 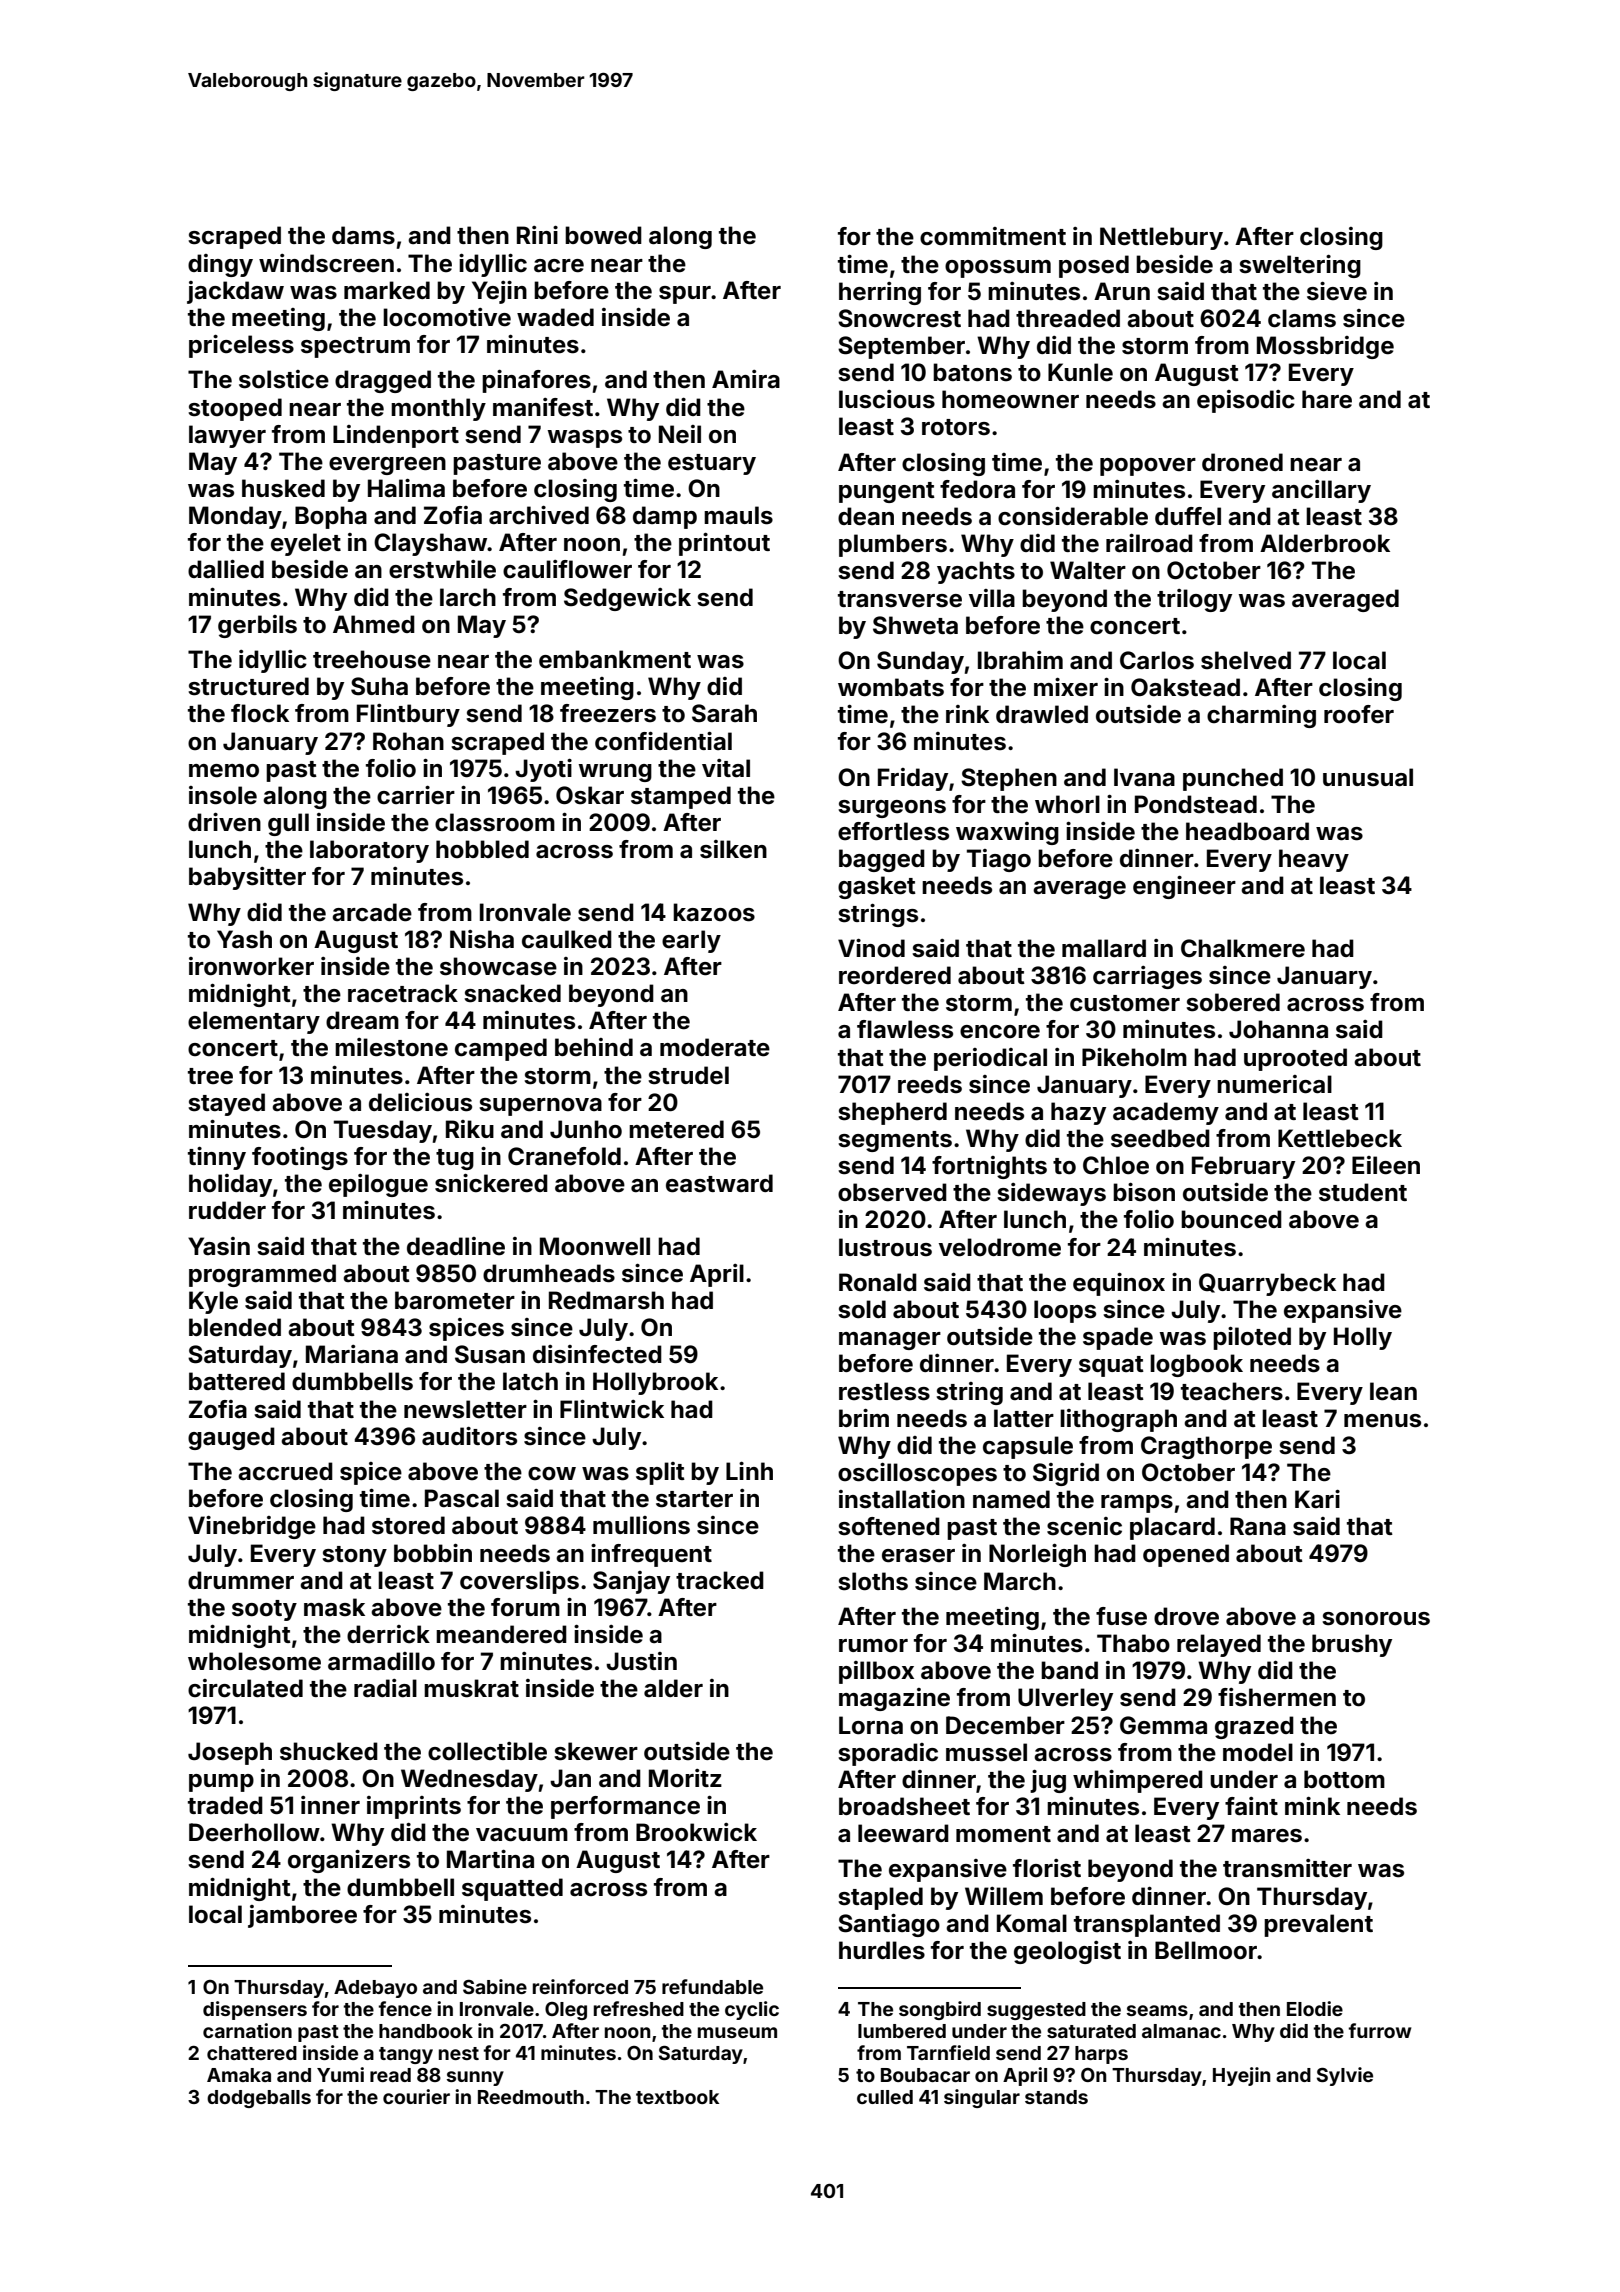 I want to click on commitment, so click(x=993, y=236).
